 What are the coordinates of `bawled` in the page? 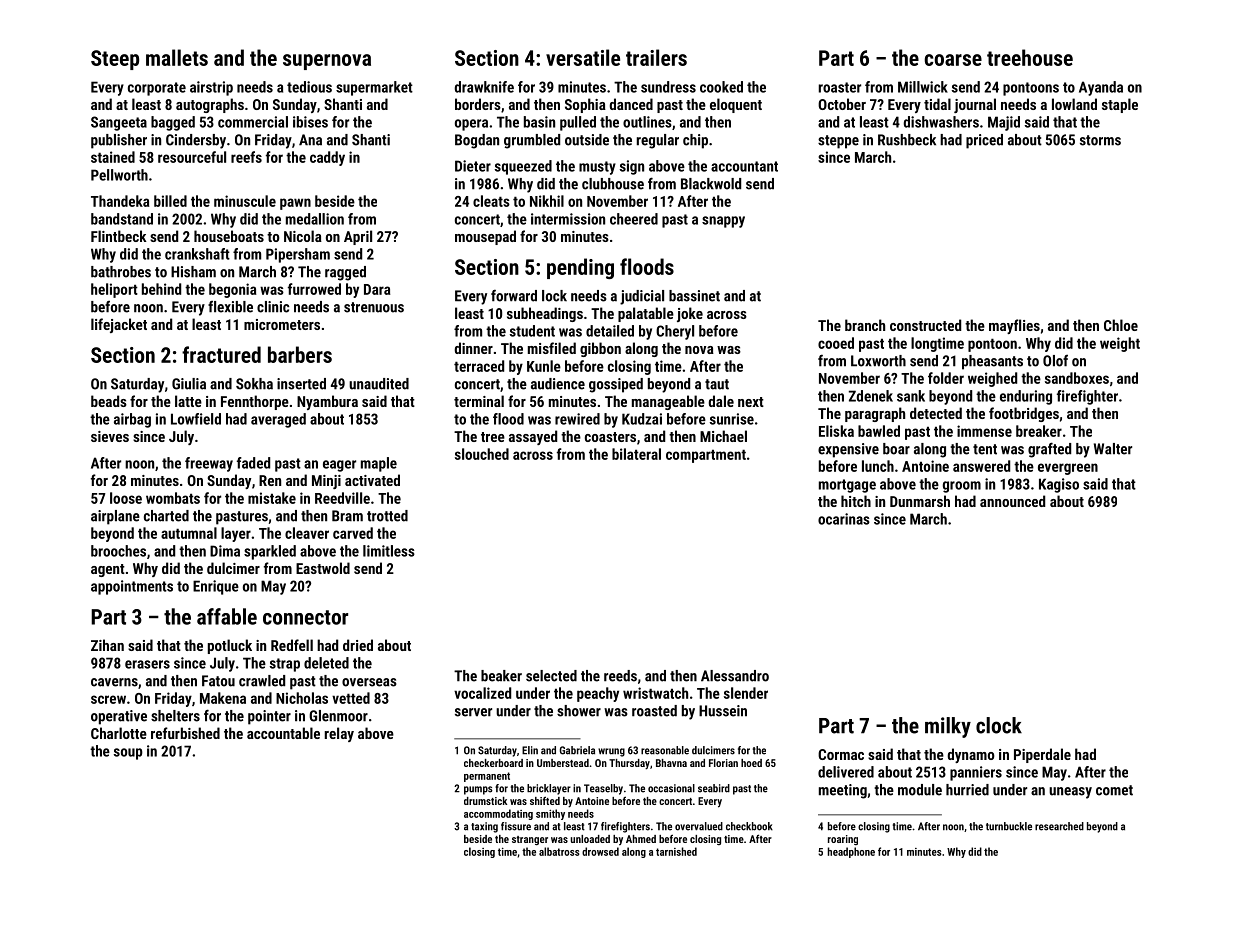 It's located at (879, 431).
